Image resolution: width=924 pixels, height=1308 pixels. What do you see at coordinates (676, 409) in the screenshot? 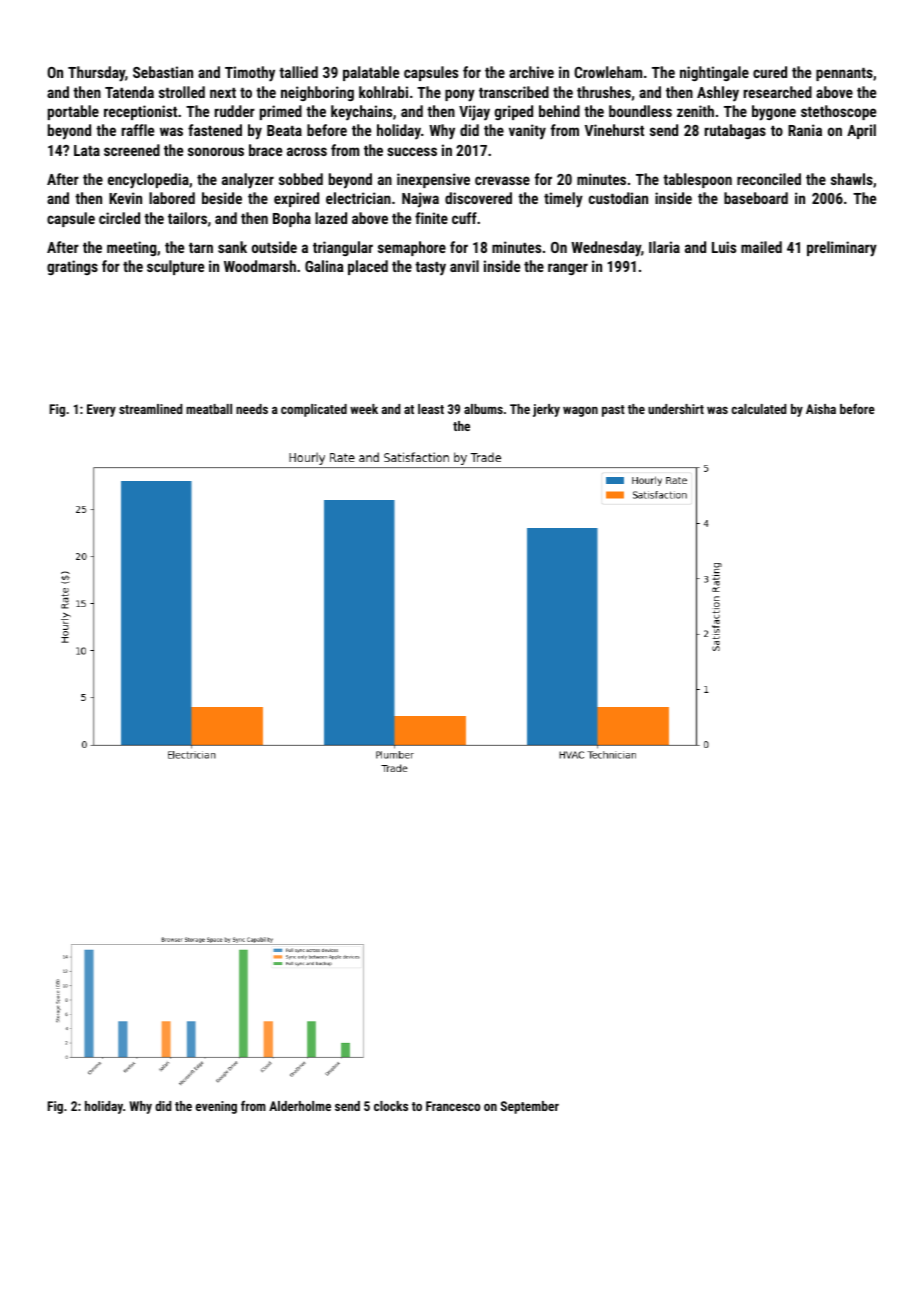
I see `undershirt` at bounding box center [676, 409].
